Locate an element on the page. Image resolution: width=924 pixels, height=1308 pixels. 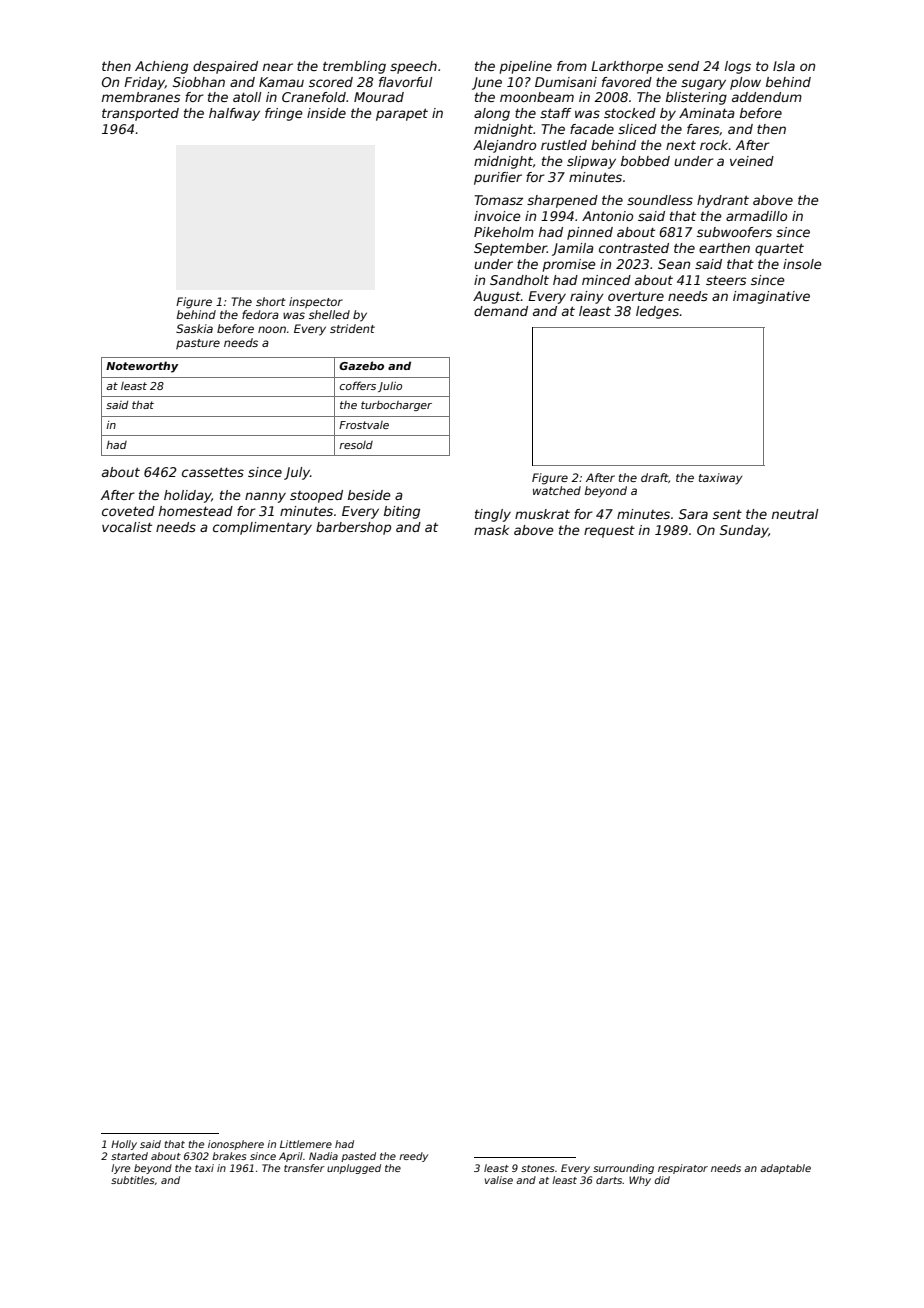
Saskia is located at coordinates (194, 328).
